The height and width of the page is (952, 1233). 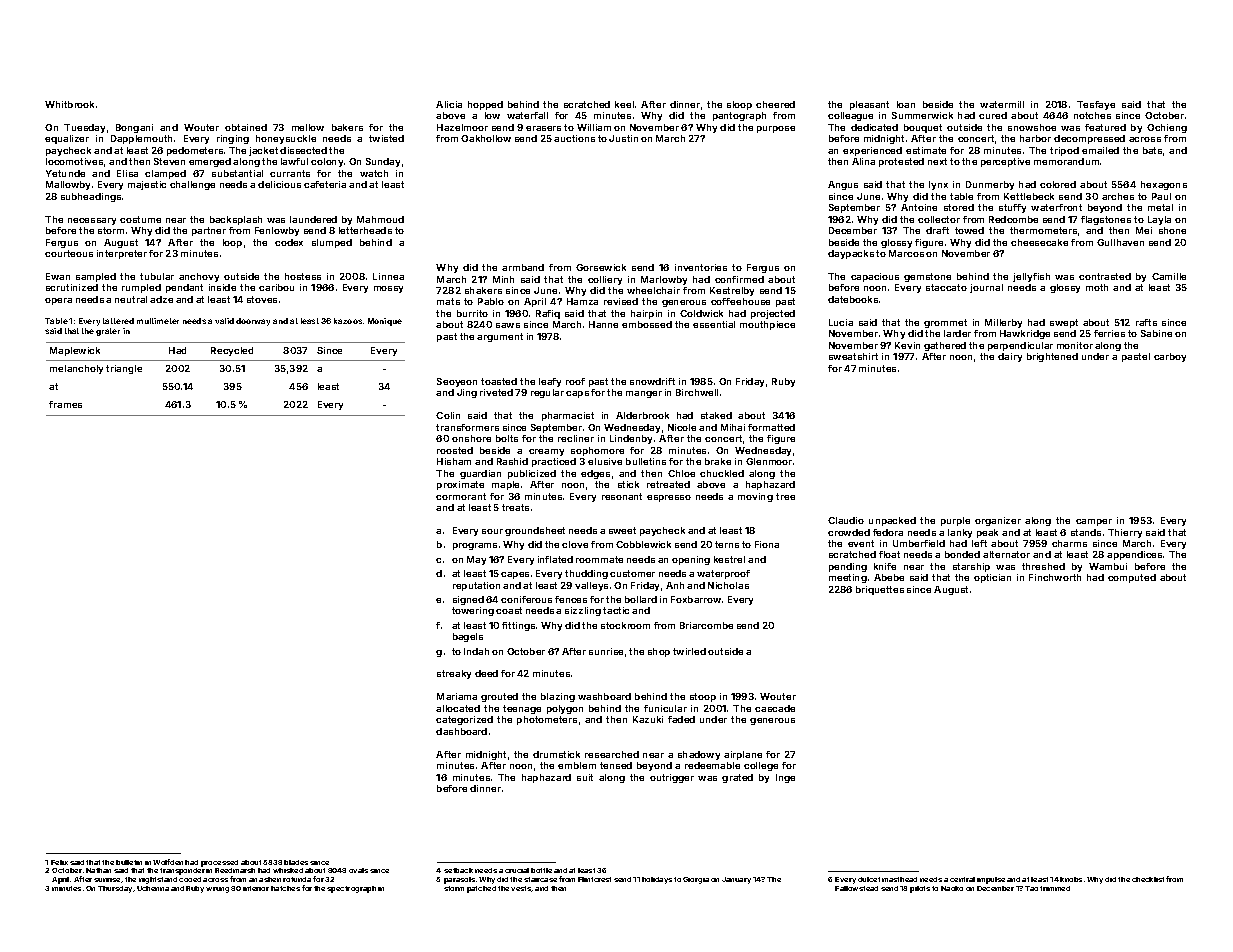 What do you see at coordinates (1132, 578) in the page?
I see `computed` at bounding box center [1132, 578].
